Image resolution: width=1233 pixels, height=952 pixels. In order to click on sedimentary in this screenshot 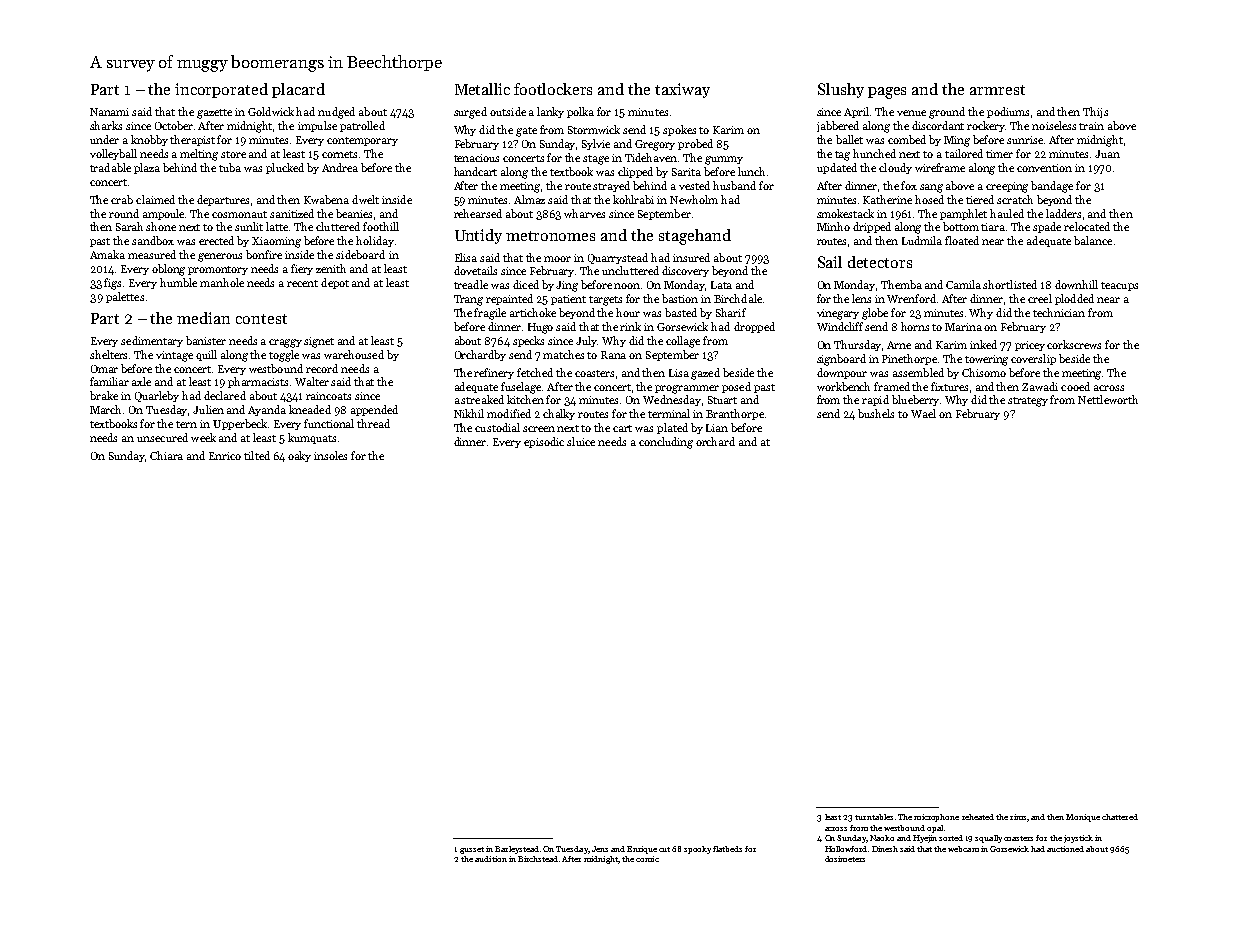, I will do `click(152, 341)`.
